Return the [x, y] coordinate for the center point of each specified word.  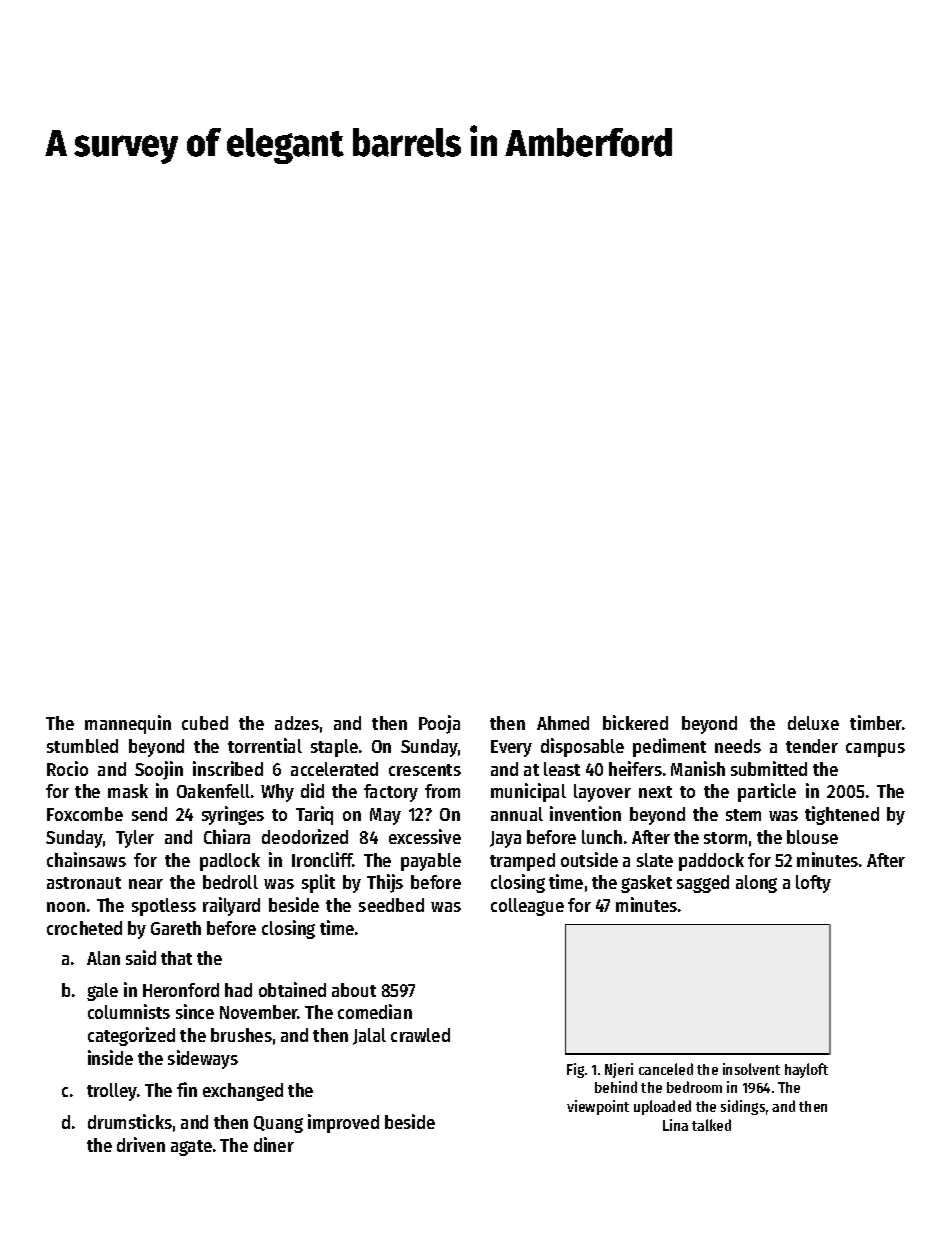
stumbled [82, 746]
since [195, 1011]
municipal [528, 792]
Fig [575, 1070]
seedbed [391, 905]
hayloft [806, 1070]
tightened [842, 815]
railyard [231, 906]
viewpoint [598, 1107]
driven [141, 1144]
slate [655, 860]
